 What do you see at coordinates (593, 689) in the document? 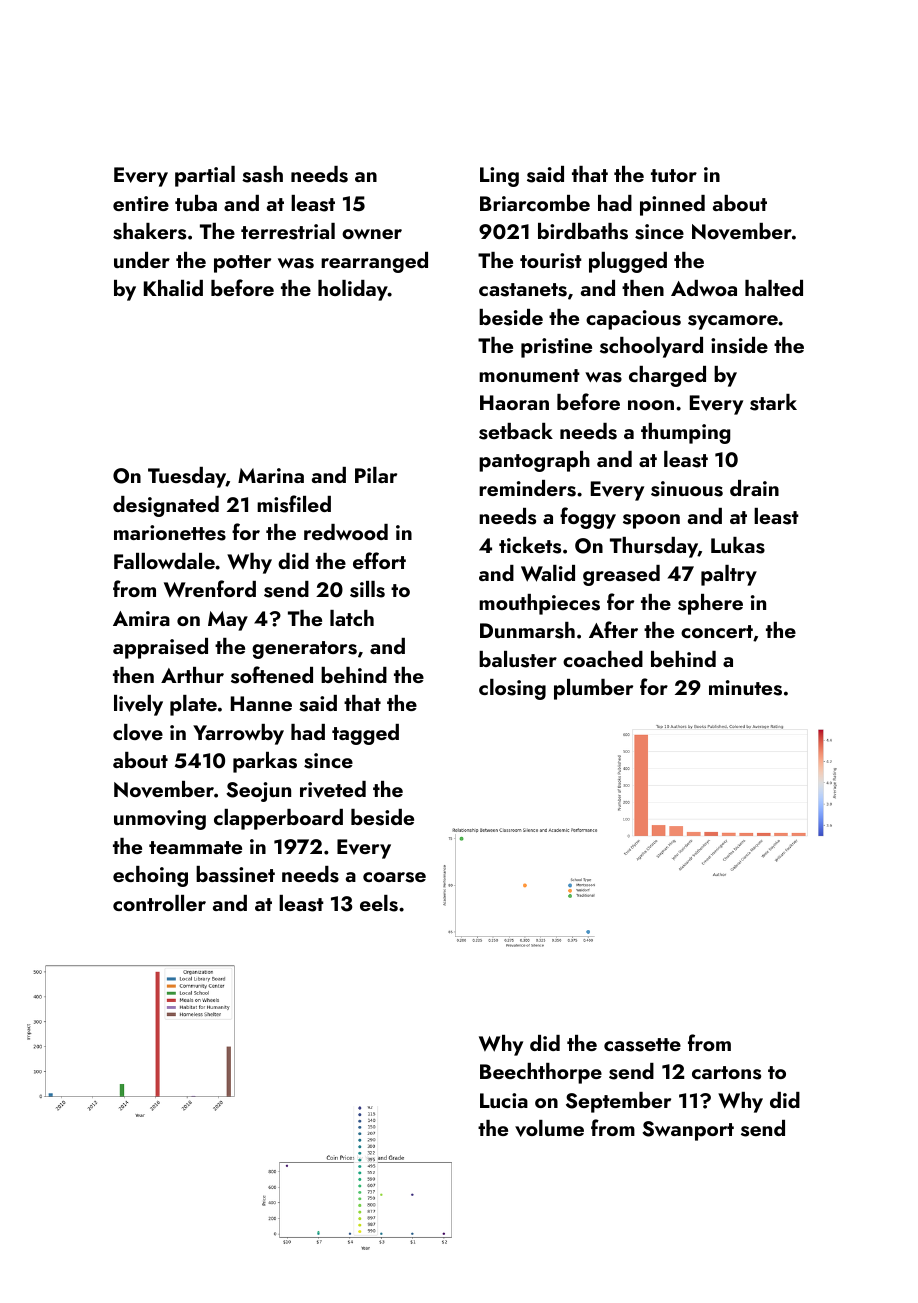
I see `plumber` at bounding box center [593, 689].
